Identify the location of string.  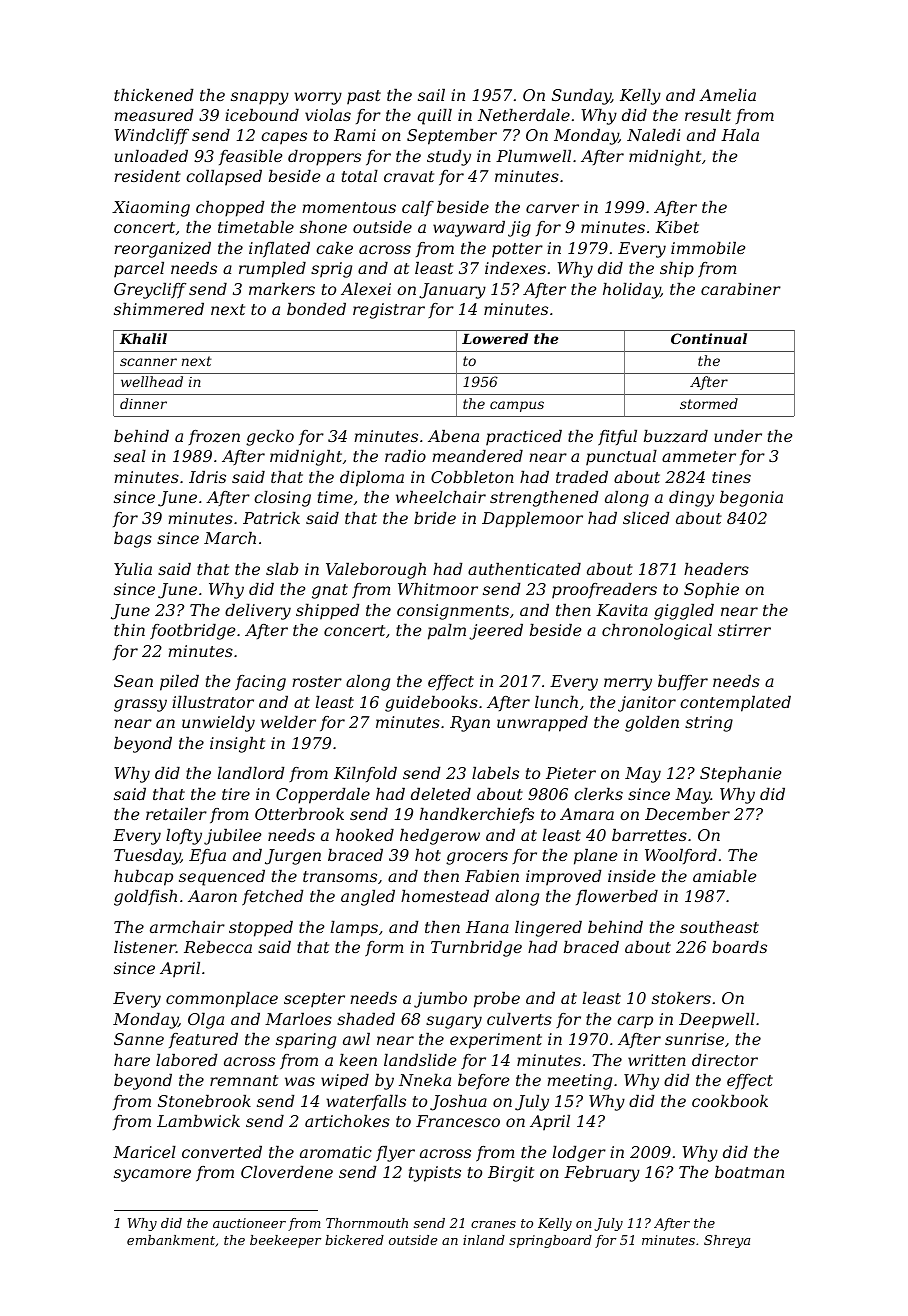
(709, 724).
